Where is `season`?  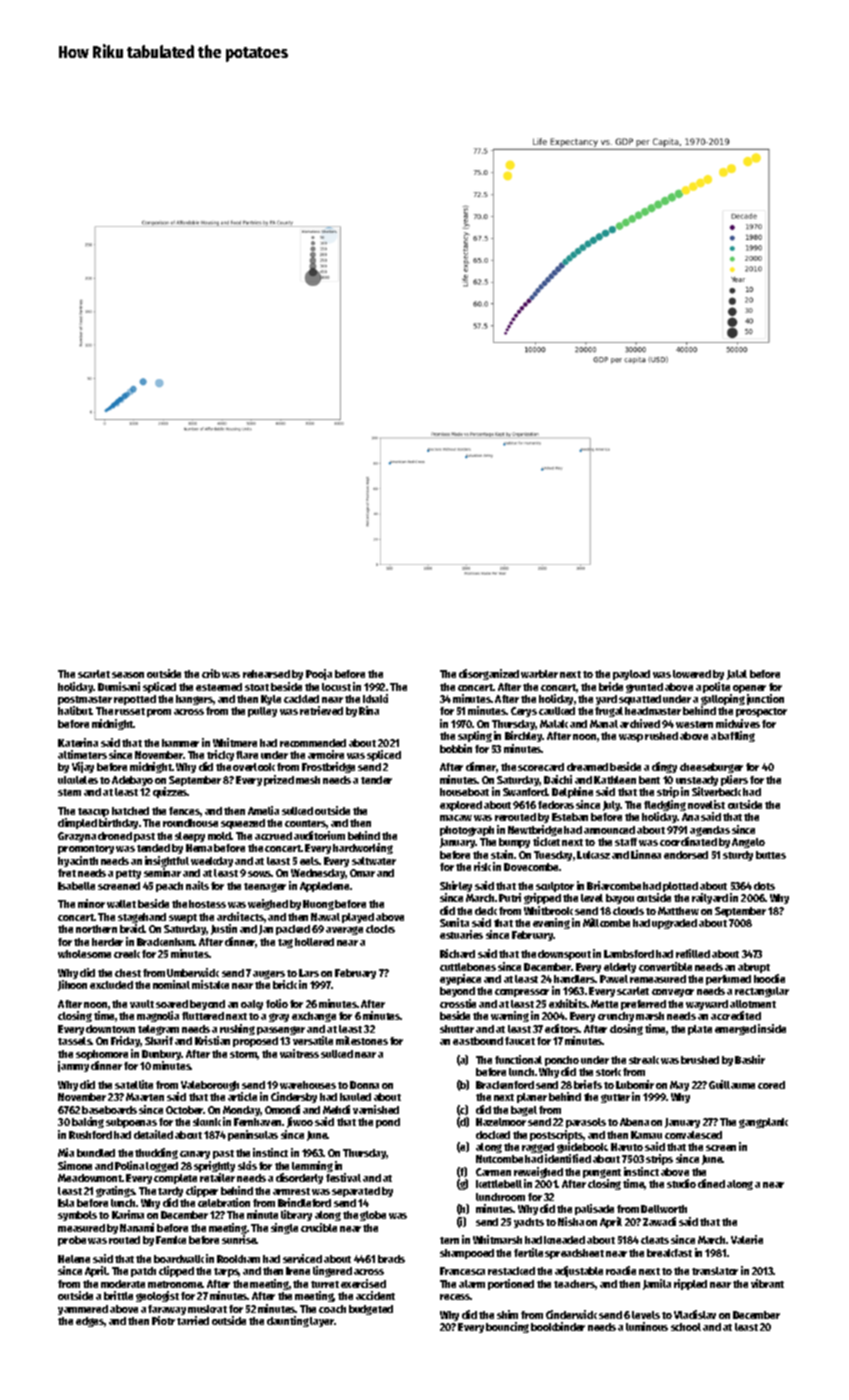 season is located at coordinates (128, 675).
